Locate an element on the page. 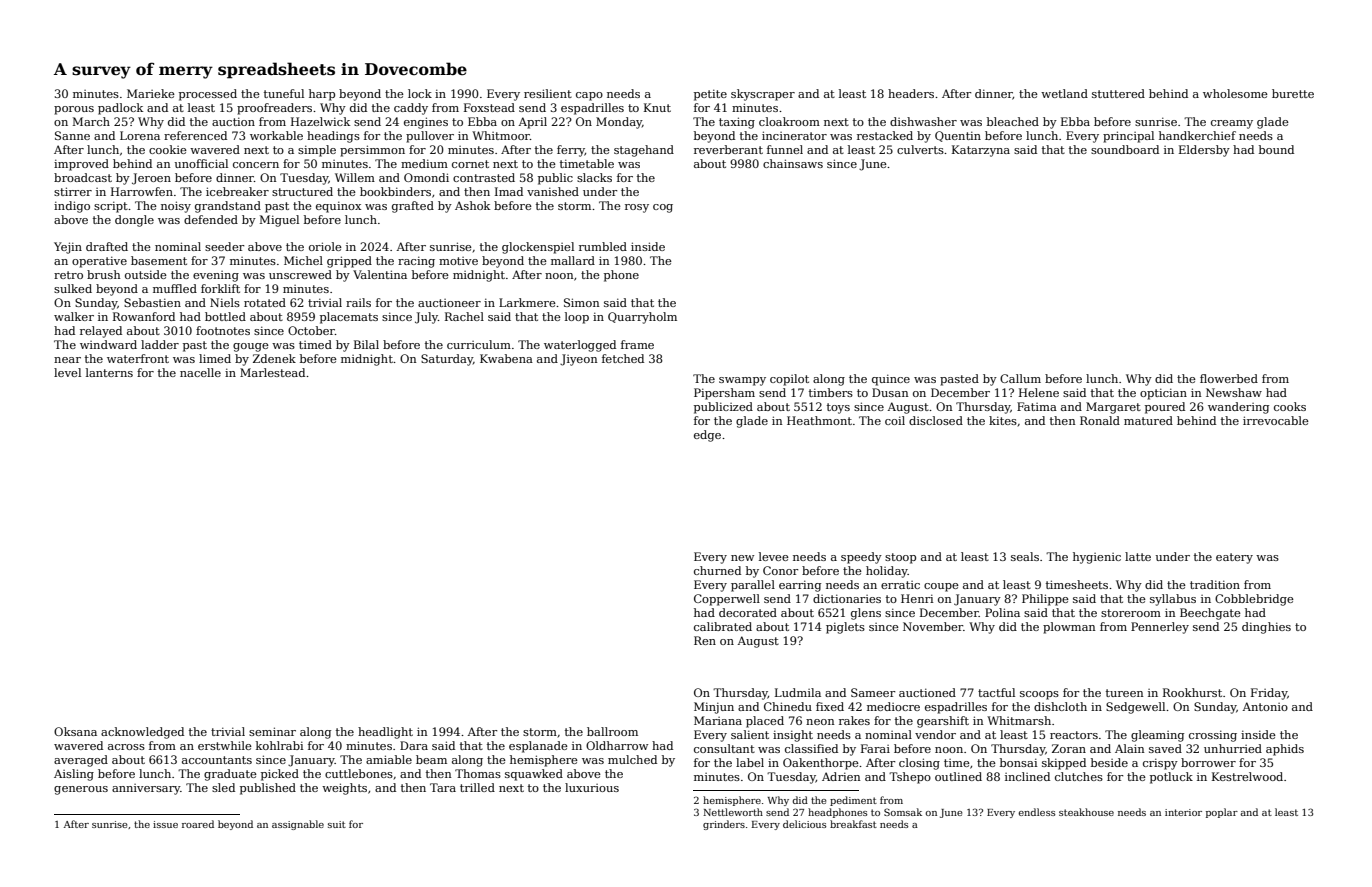 This document has height=887, width=1372. Cobblebridge is located at coordinates (1254, 600).
